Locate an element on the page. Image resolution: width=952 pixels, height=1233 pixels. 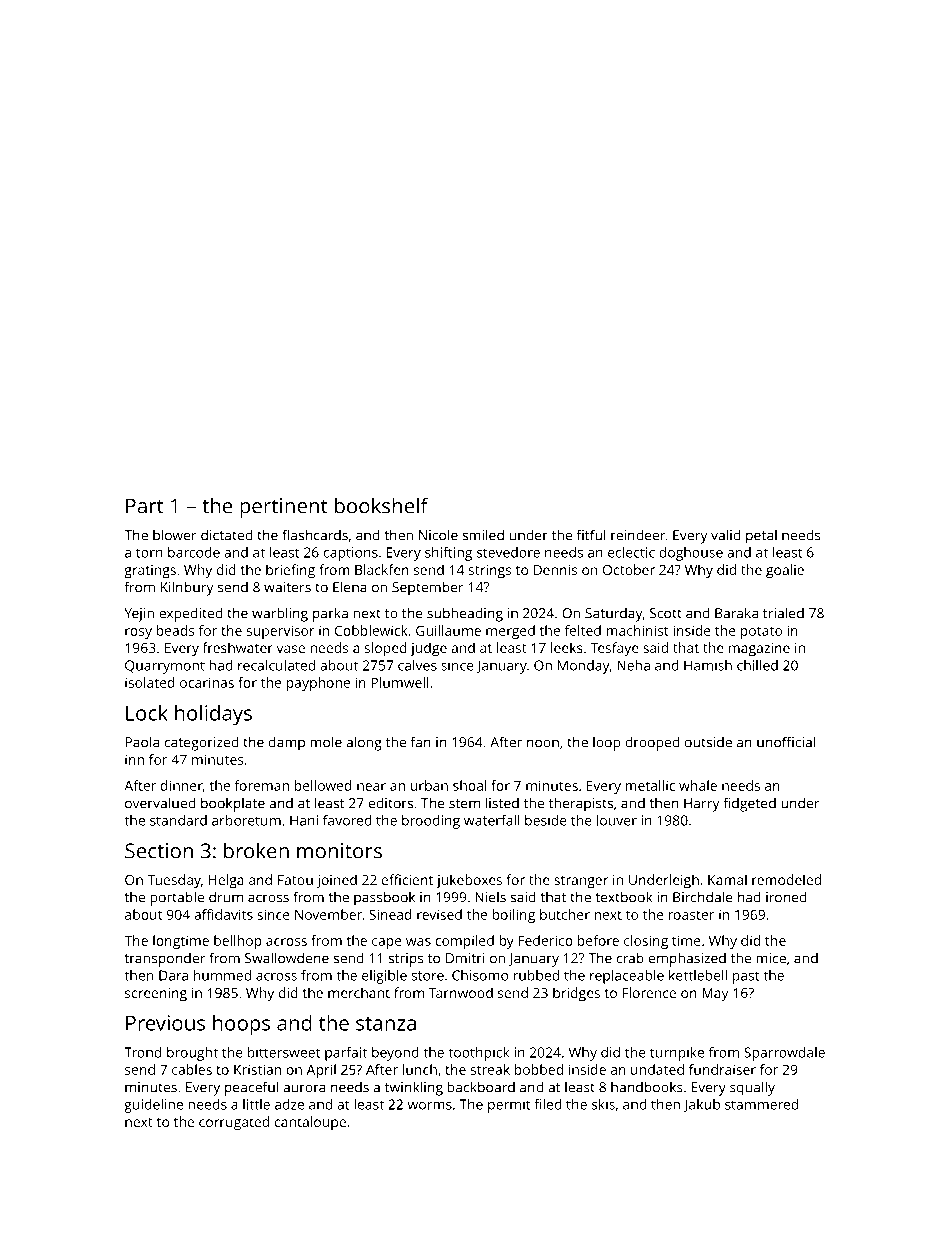
brooding is located at coordinates (431, 822).
